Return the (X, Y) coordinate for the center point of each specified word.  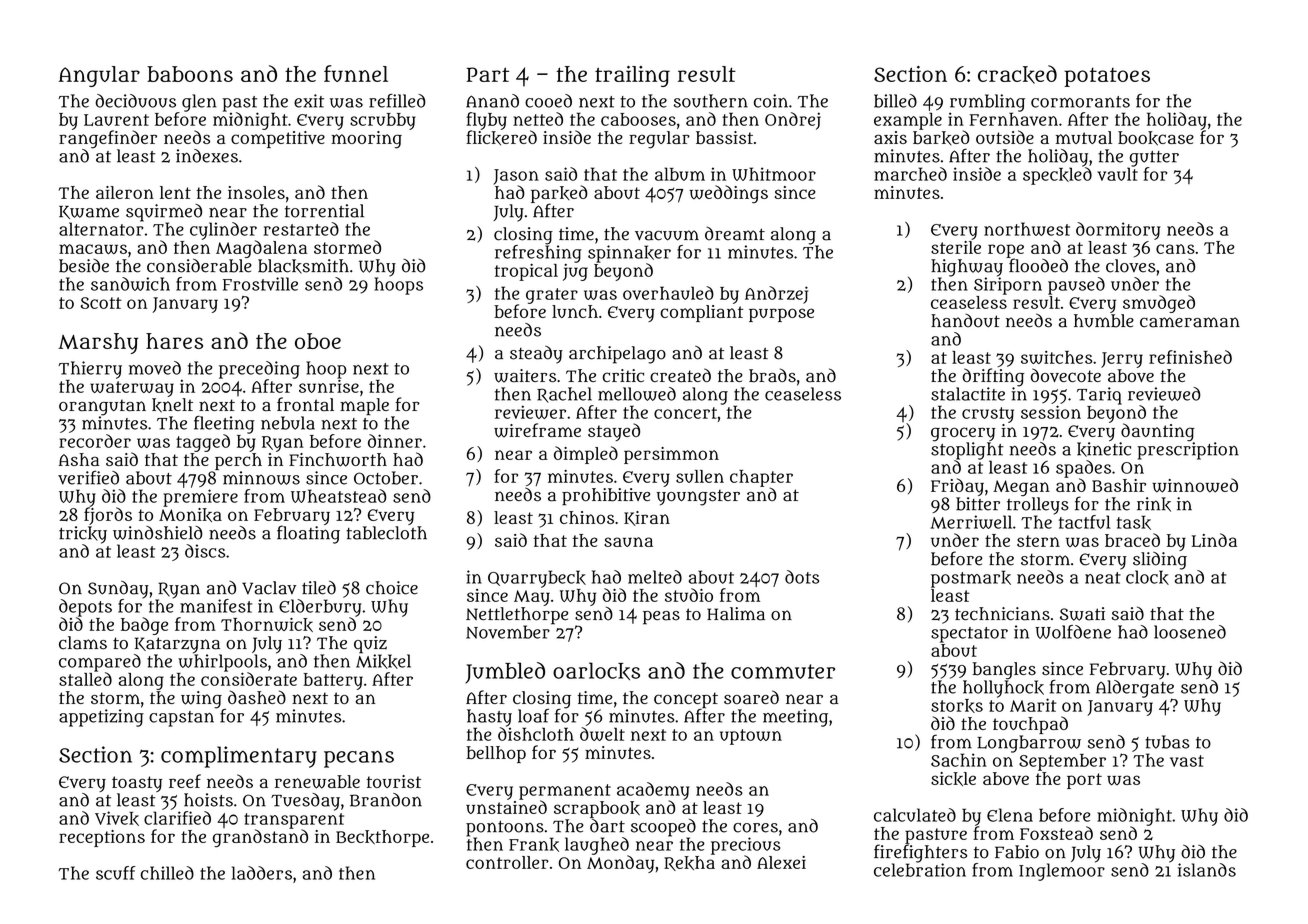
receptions (102, 838)
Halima (736, 614)
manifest (216, 606)
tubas (1167, 742)
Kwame (89, 212)
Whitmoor (774, 174)
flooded (1038, 265)
